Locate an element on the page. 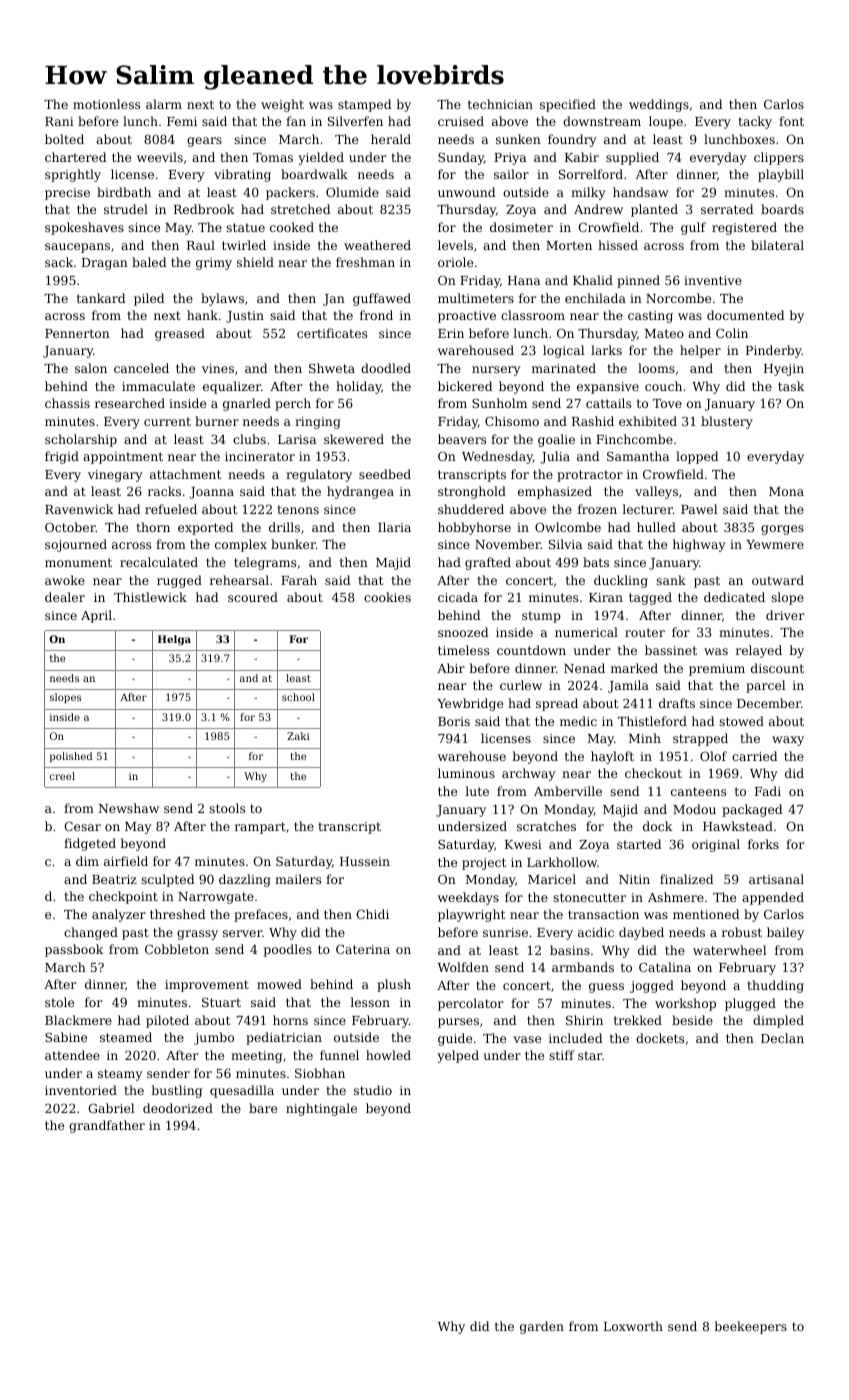 The image size is (849, 1400). scoured is located at coordinates (253, 597).
